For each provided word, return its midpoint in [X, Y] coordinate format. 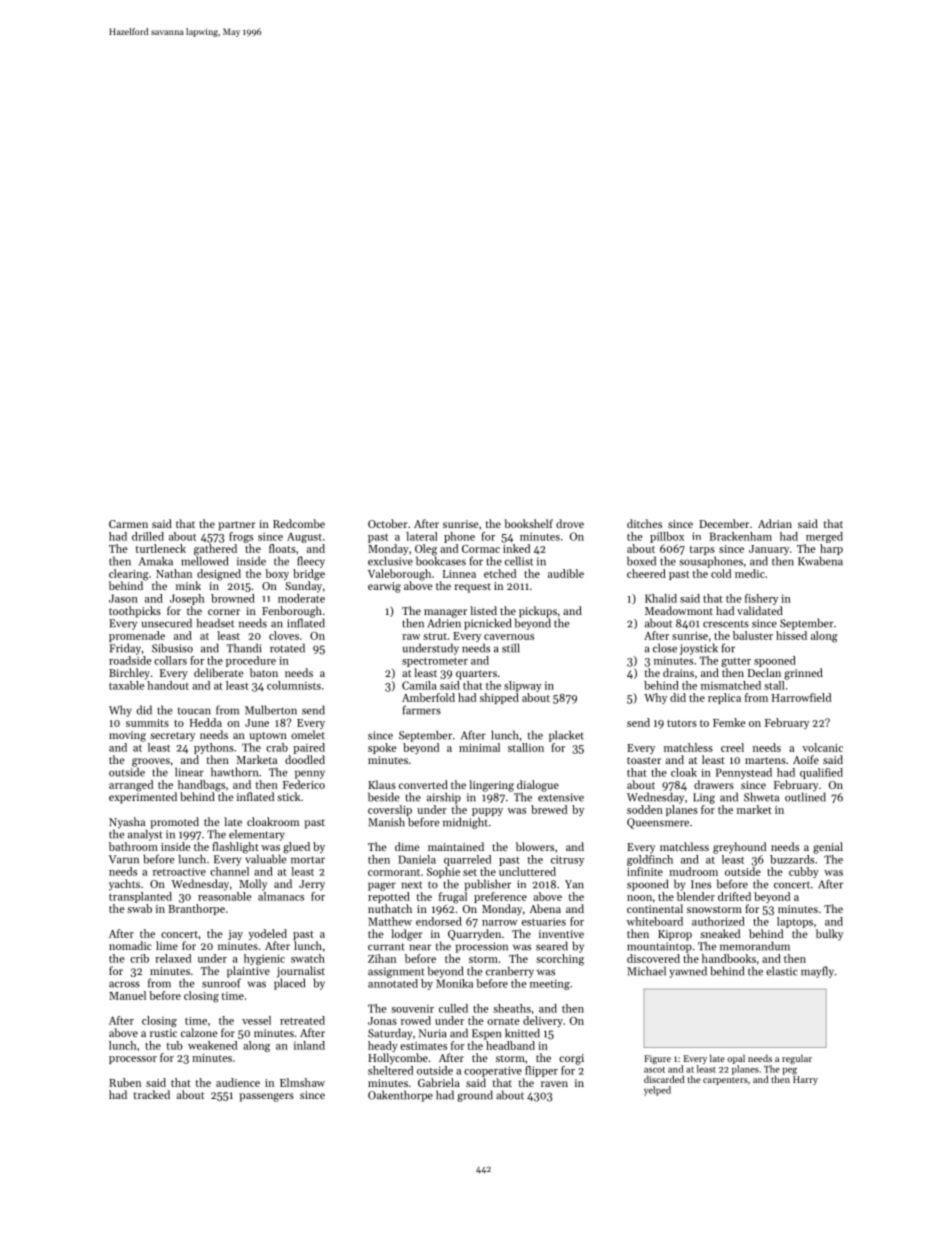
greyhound [739, 848]
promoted [174, 823]
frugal [453, 898]
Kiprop [675, 935]
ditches [644, 523]
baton [264, 672]
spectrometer [435, 662]
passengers [266, 1097]
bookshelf [528, 523]
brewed [549, 809]
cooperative [493, 1071]
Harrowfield [801, 697]
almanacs [281, 896]
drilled [148, 536]
